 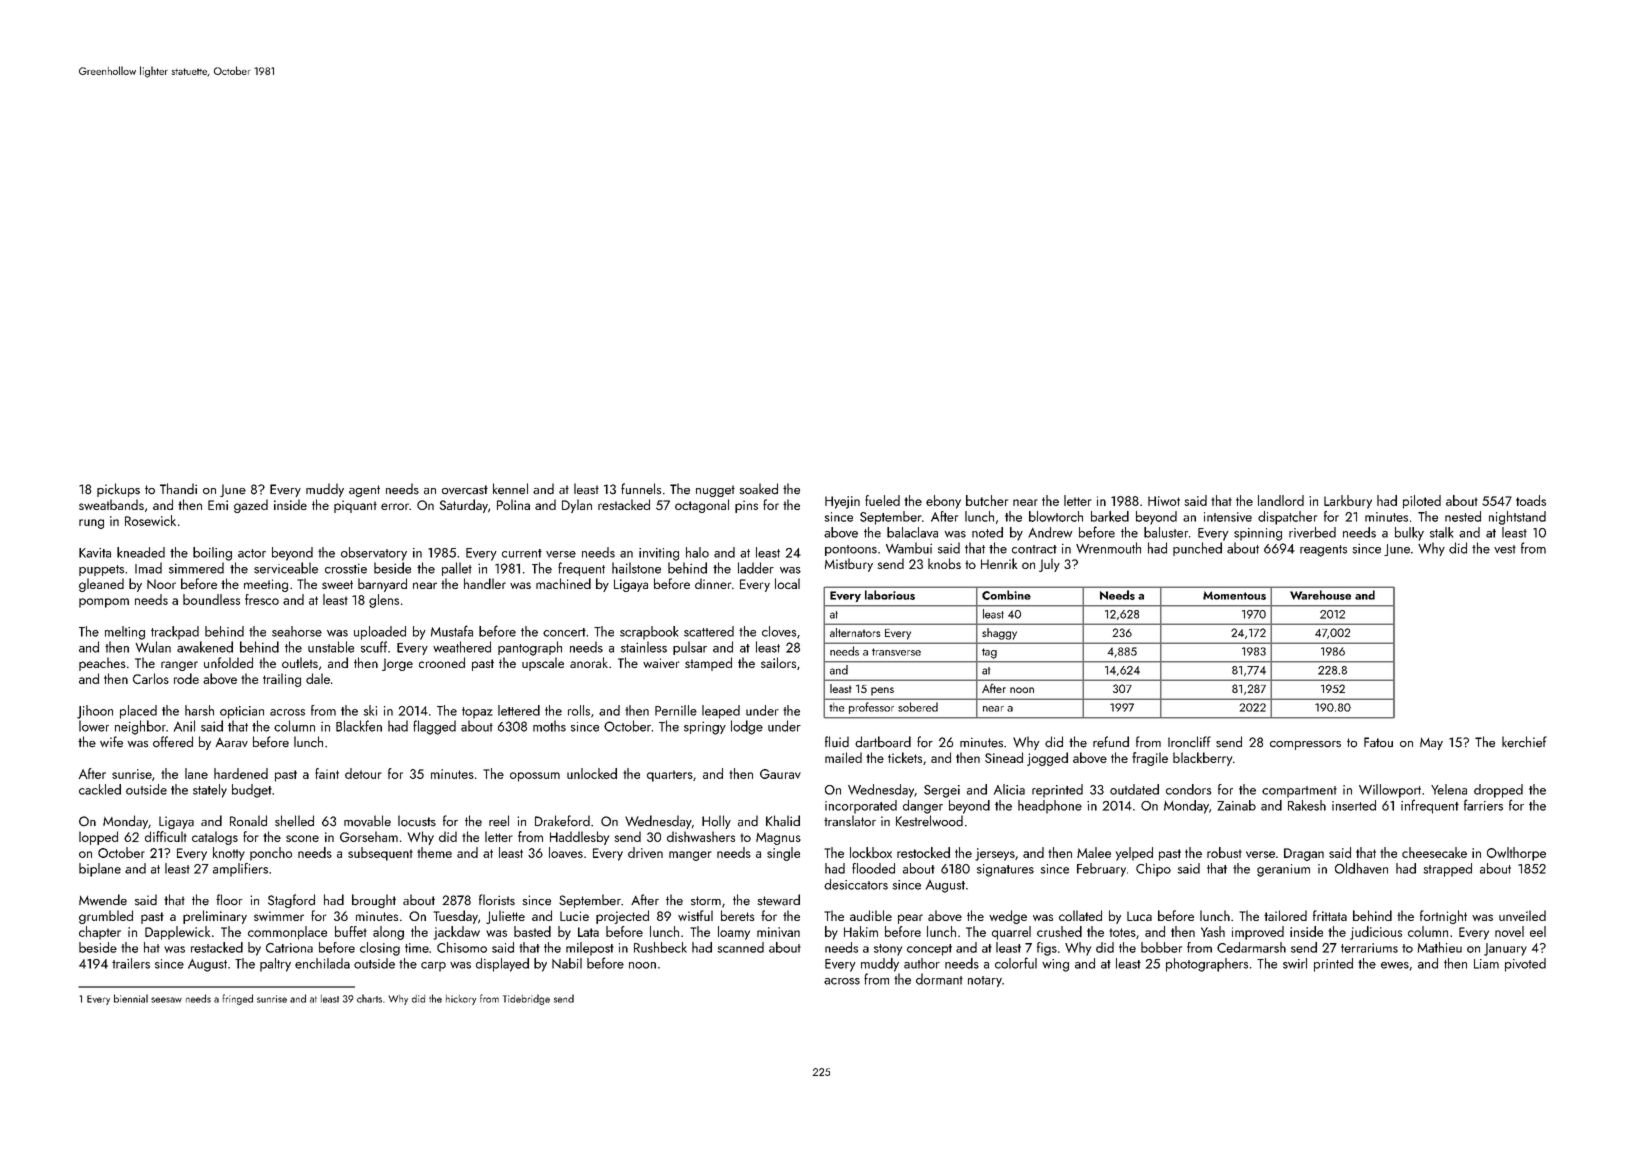 I want to click on boiling, so click(x=212, y=554).
